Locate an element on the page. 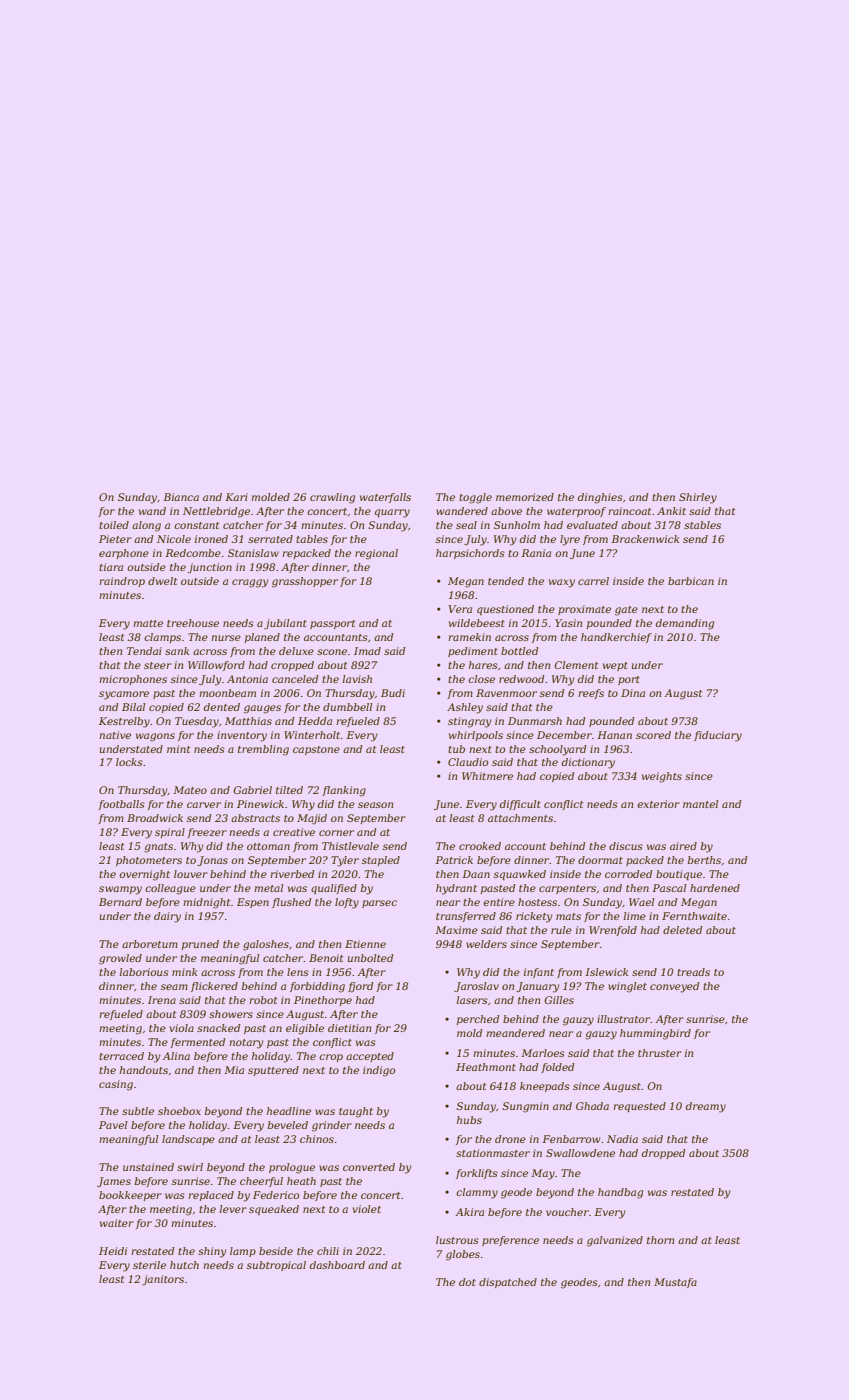 Image resolution: width=849 pixels, height=1400 pixels. dinghies is located at coordinates (600, 498).
